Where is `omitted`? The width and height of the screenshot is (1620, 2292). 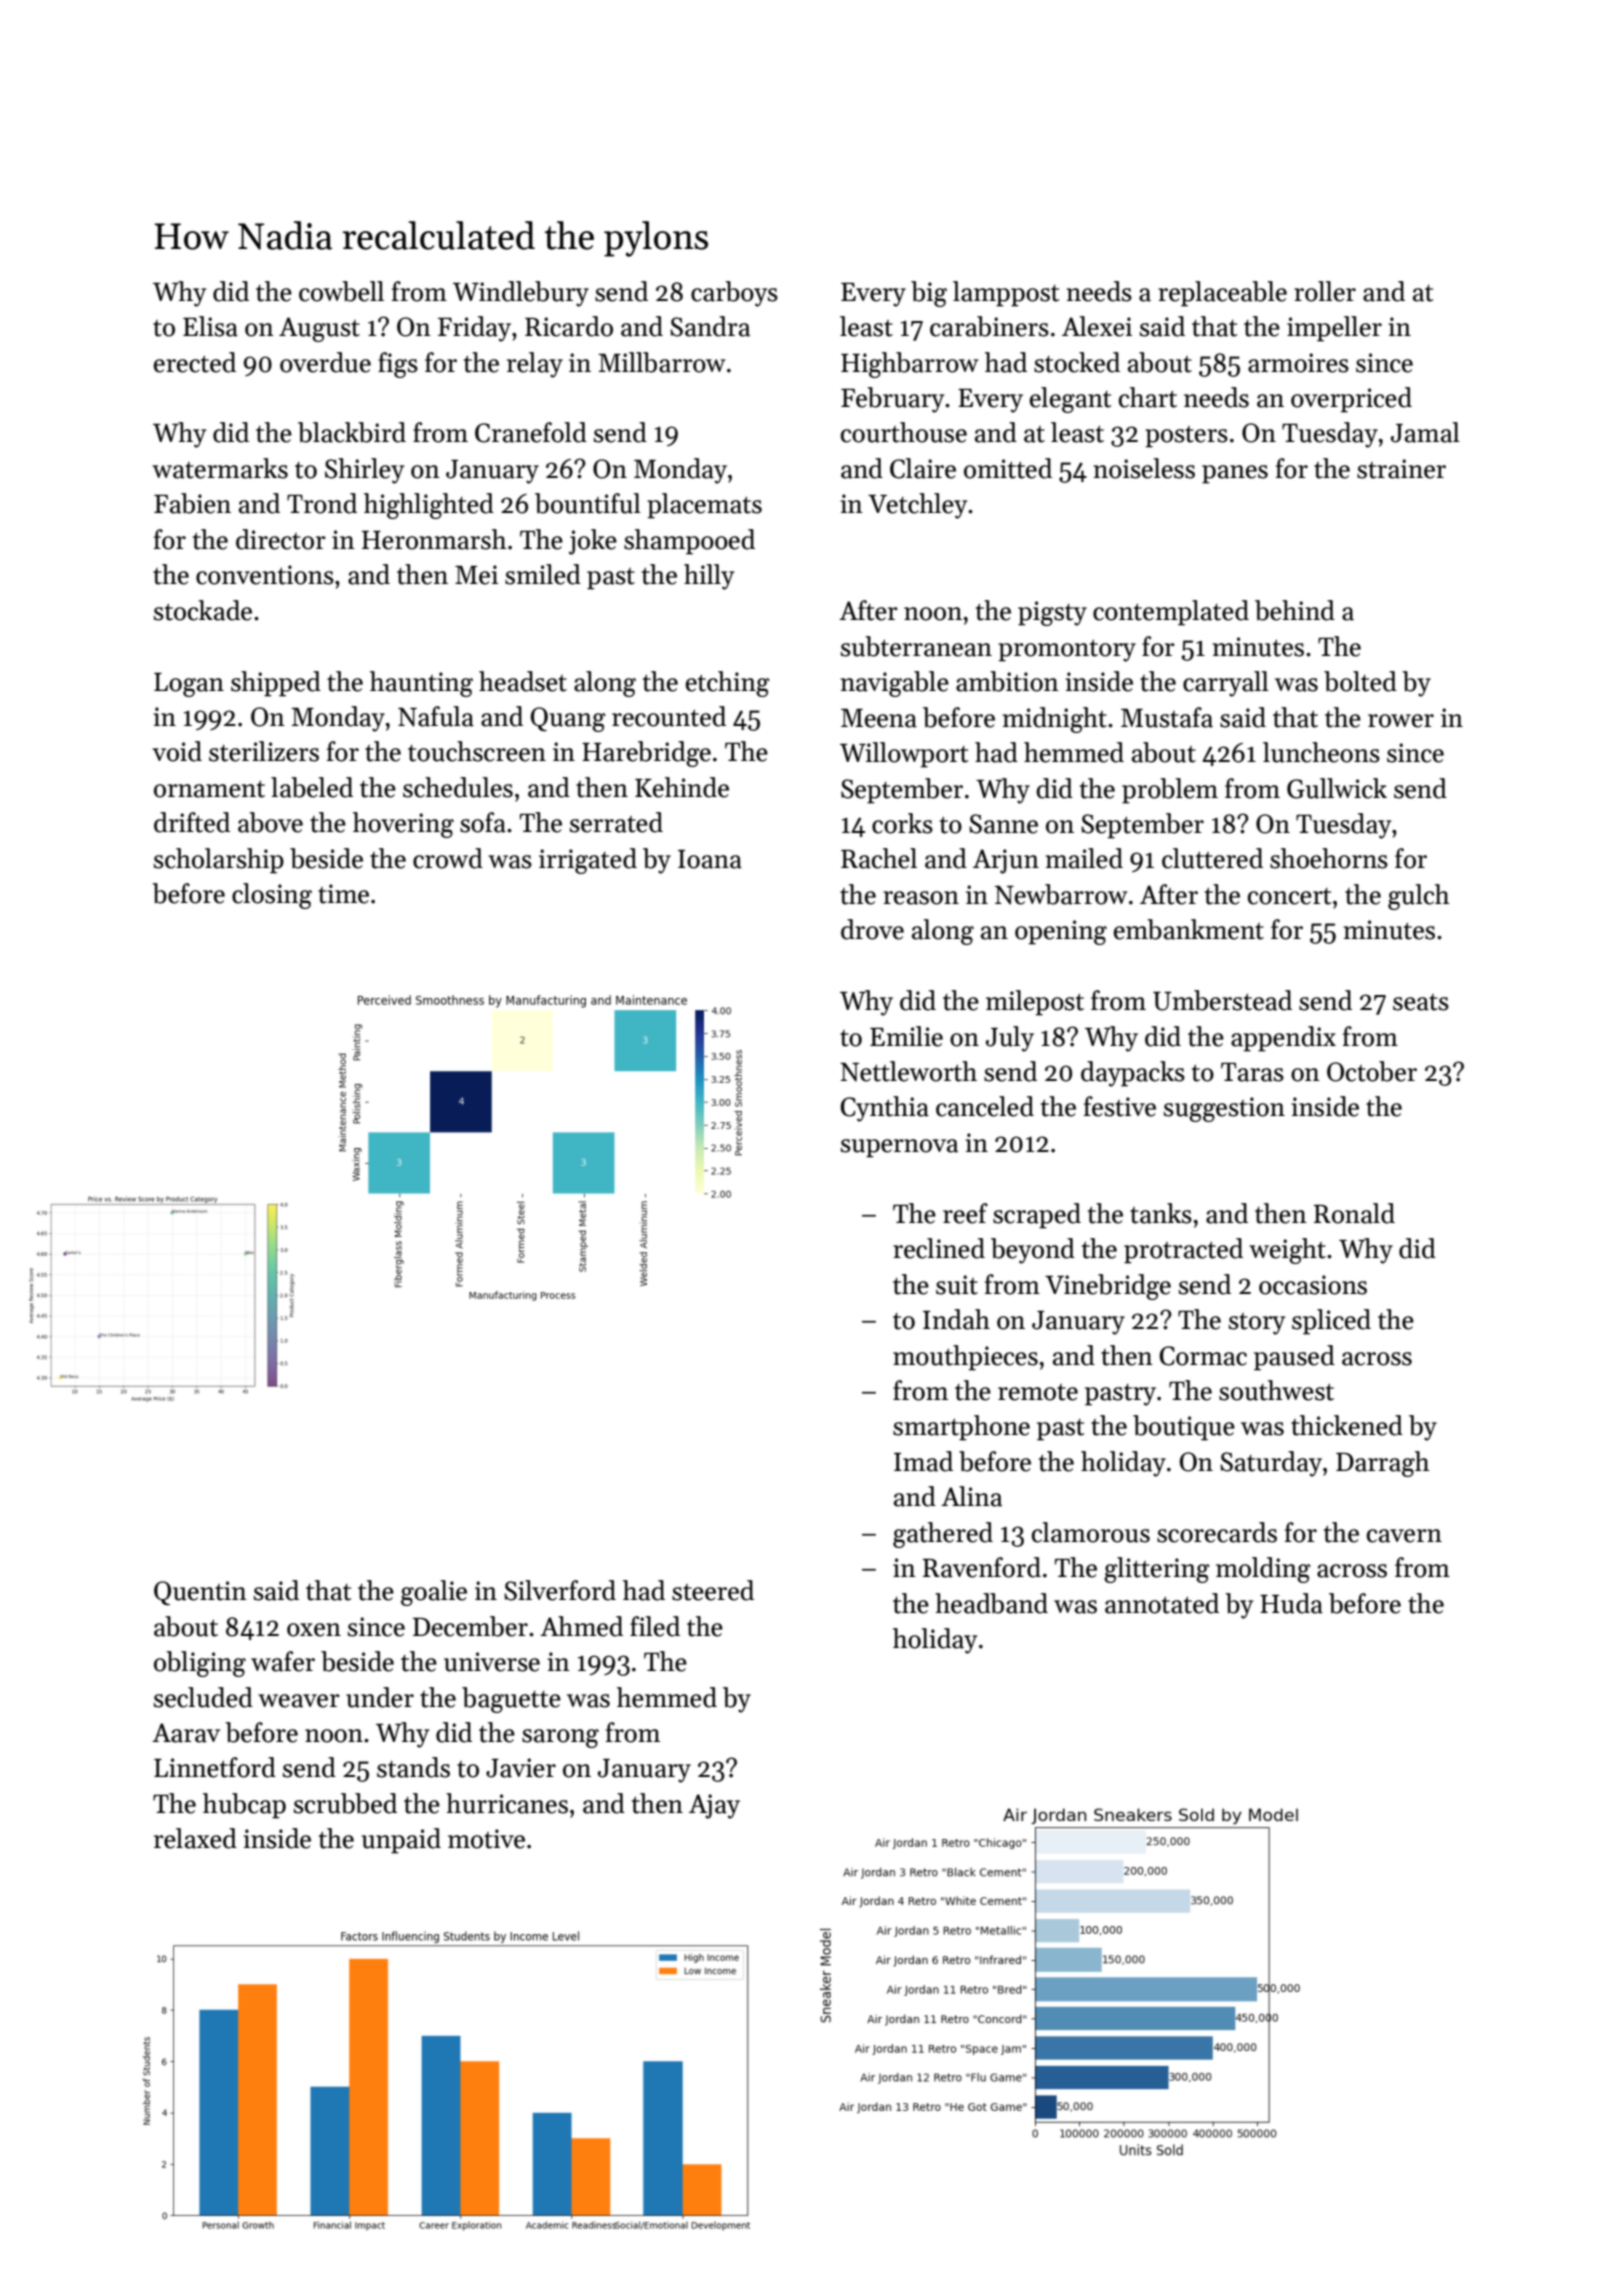
omitted is located at coordinates (1008, 468).
